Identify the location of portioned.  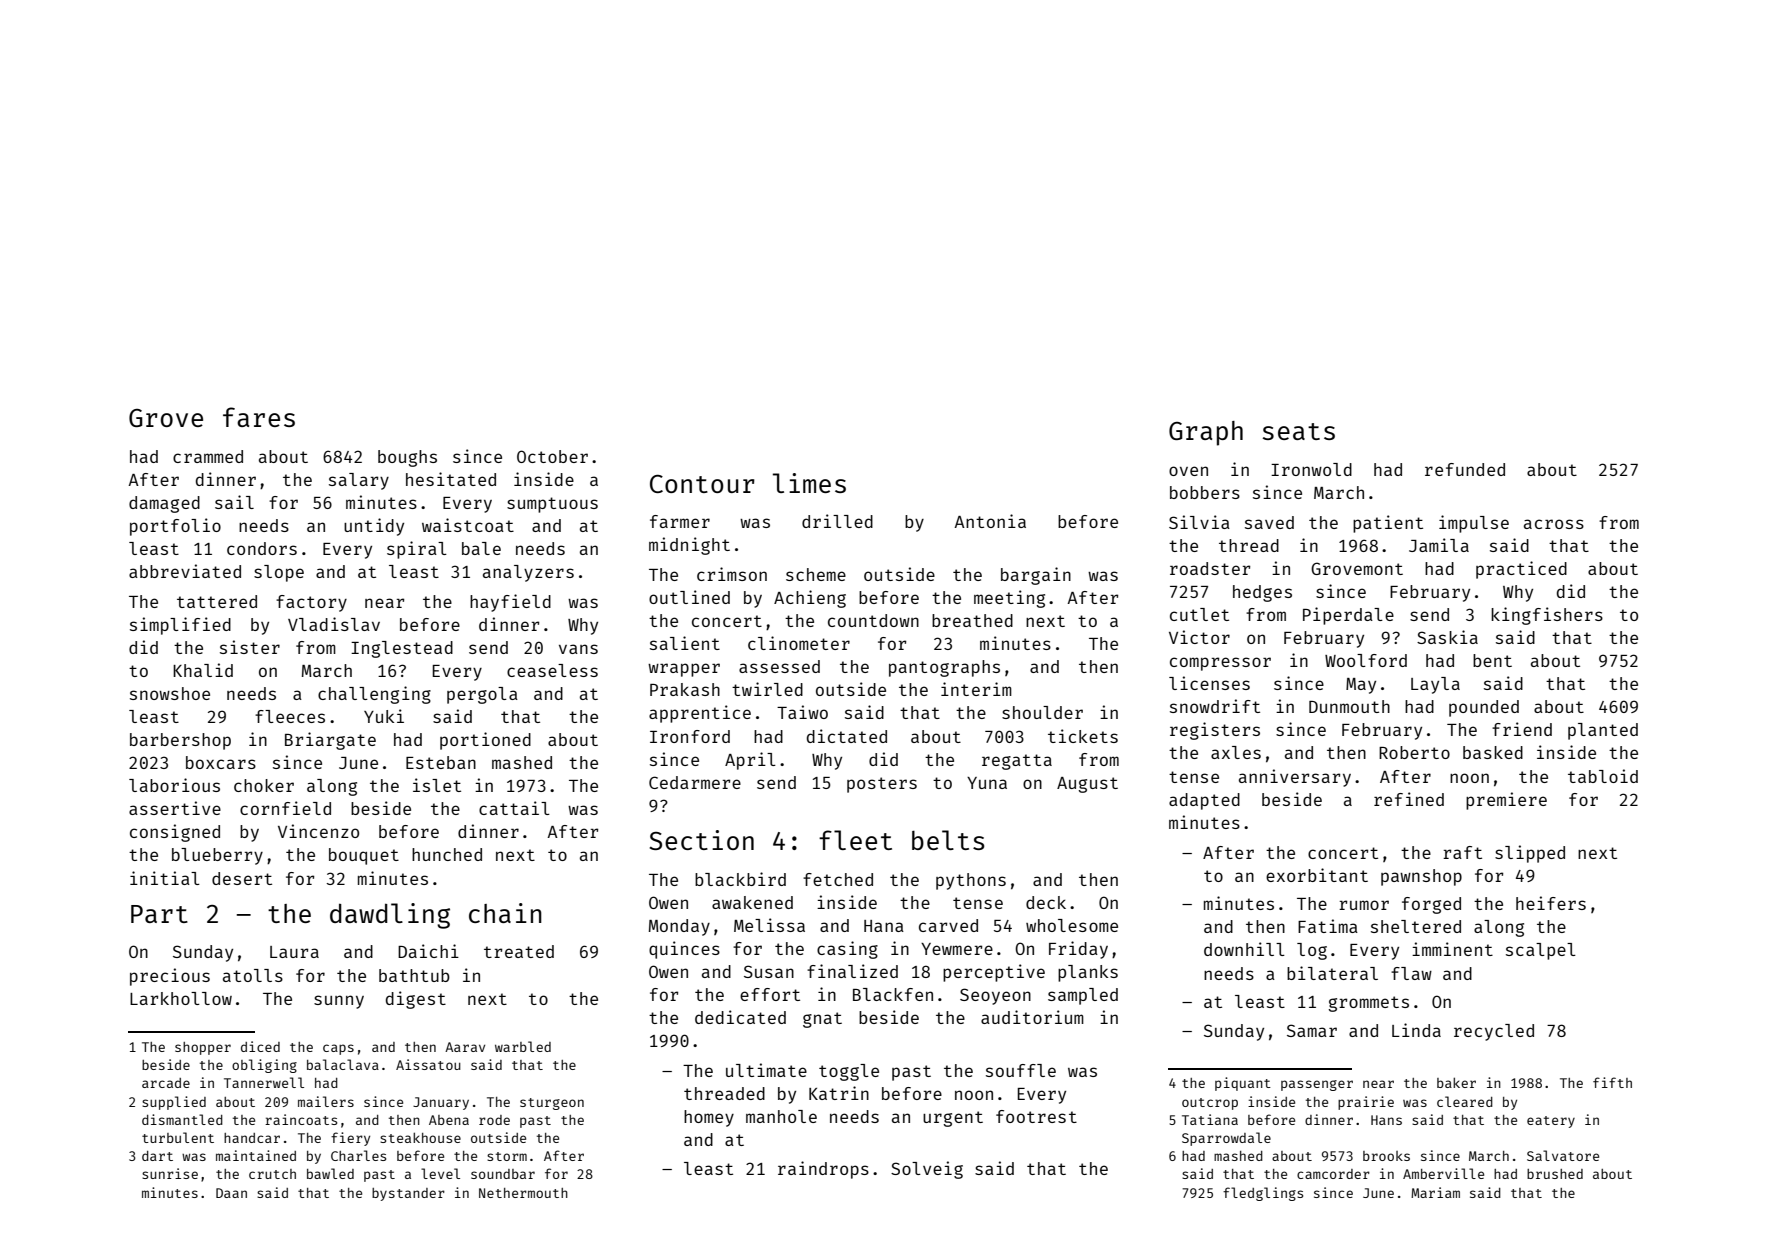
(485, 741).
